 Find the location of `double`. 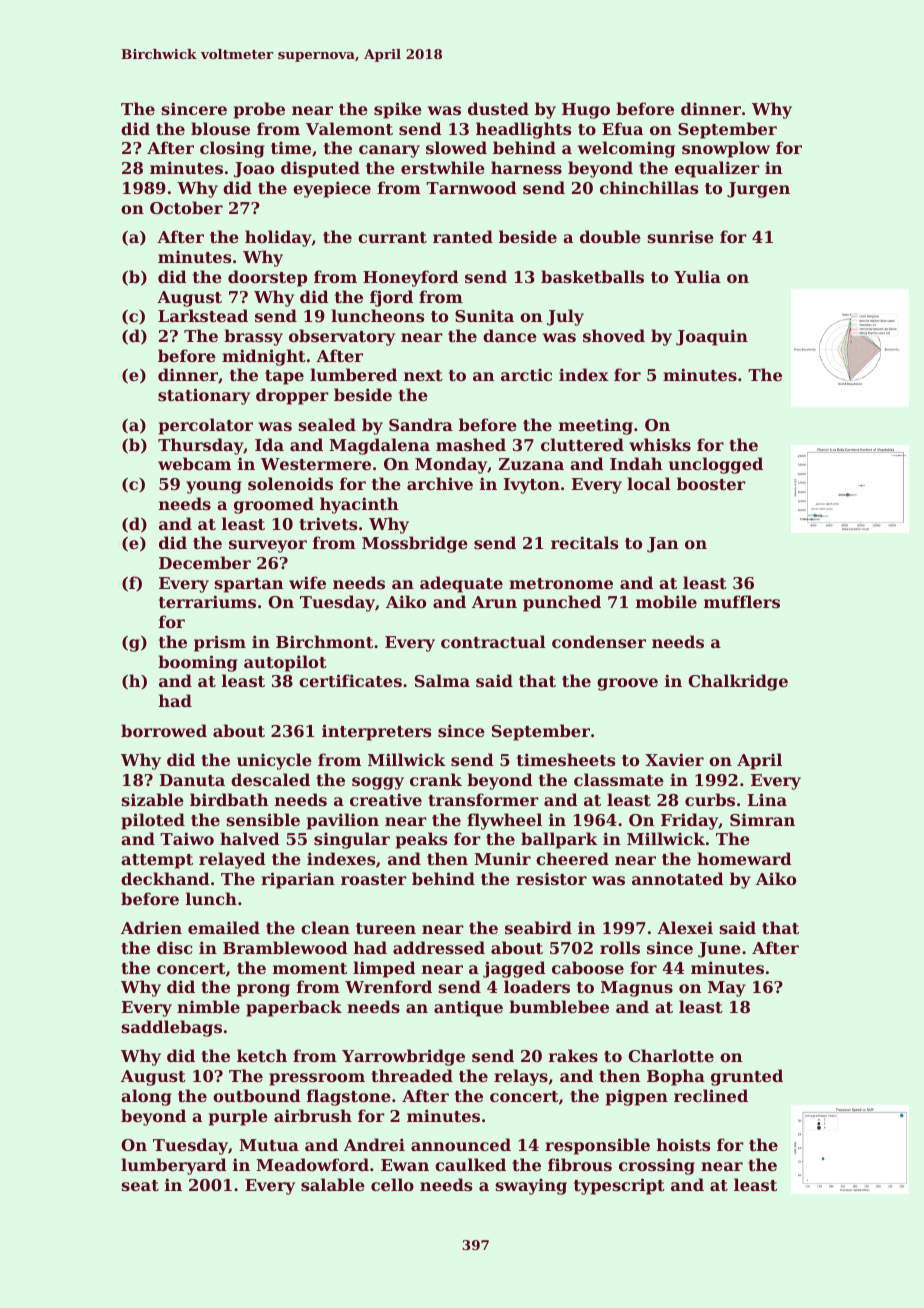

double is located at coordinates (610, 236).
